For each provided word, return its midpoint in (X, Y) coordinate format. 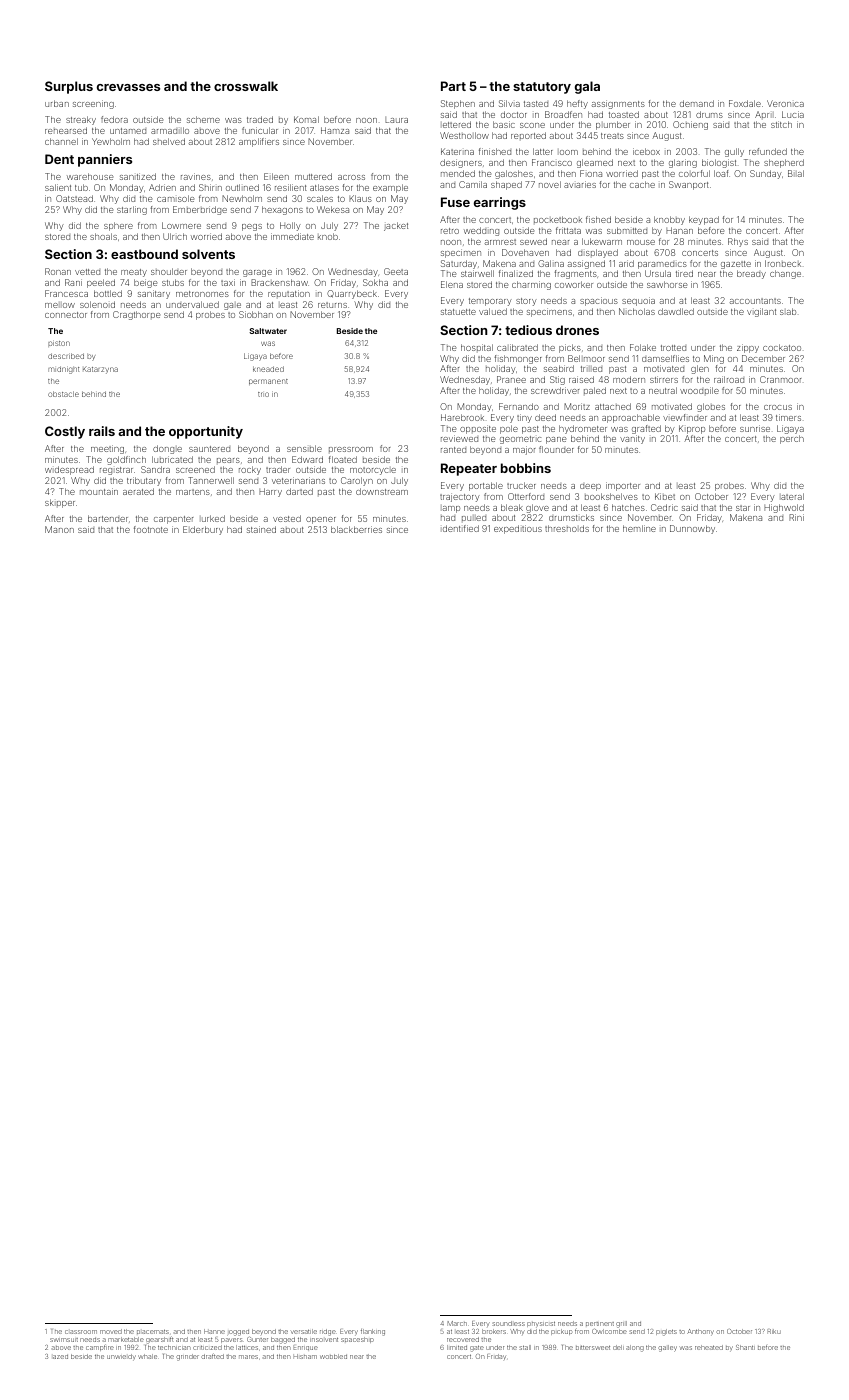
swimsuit (64, 1340)
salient (58, 187)
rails (102, 431)
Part (453, 86)
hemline (639, 528)
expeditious (518, 529)
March (457, 1323)
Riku (774, 1331)
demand (697, 103)
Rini (796, 517)
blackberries (356, 529)
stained (261, 529)
